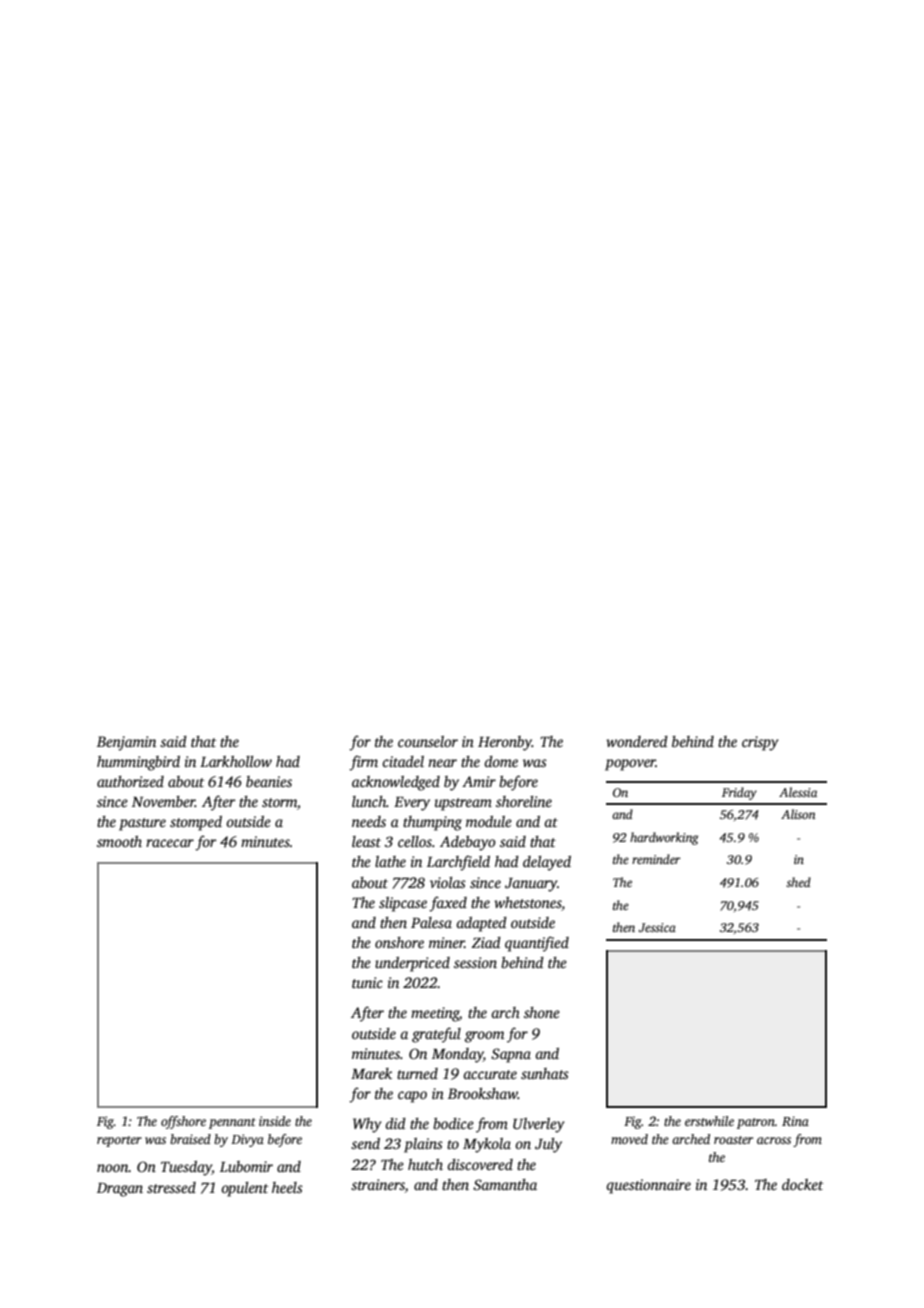 The image size is (924, 1308). I want to click on Larkhollow, so click(236, 761).
